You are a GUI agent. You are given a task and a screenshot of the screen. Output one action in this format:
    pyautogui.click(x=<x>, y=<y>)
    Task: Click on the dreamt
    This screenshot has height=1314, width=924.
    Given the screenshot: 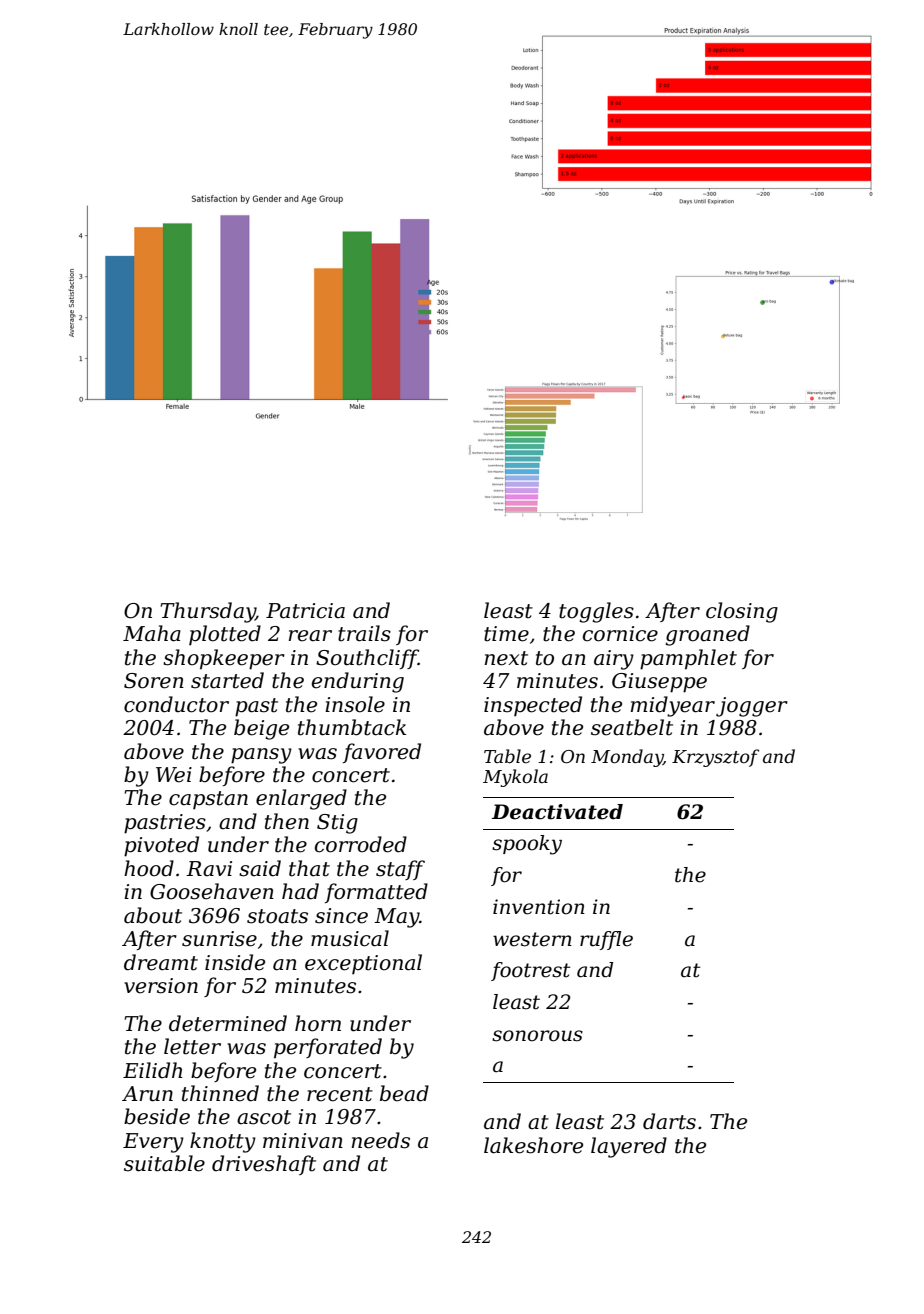 What is the action you would take?
    pyautogui.click(x=161, y=962)
